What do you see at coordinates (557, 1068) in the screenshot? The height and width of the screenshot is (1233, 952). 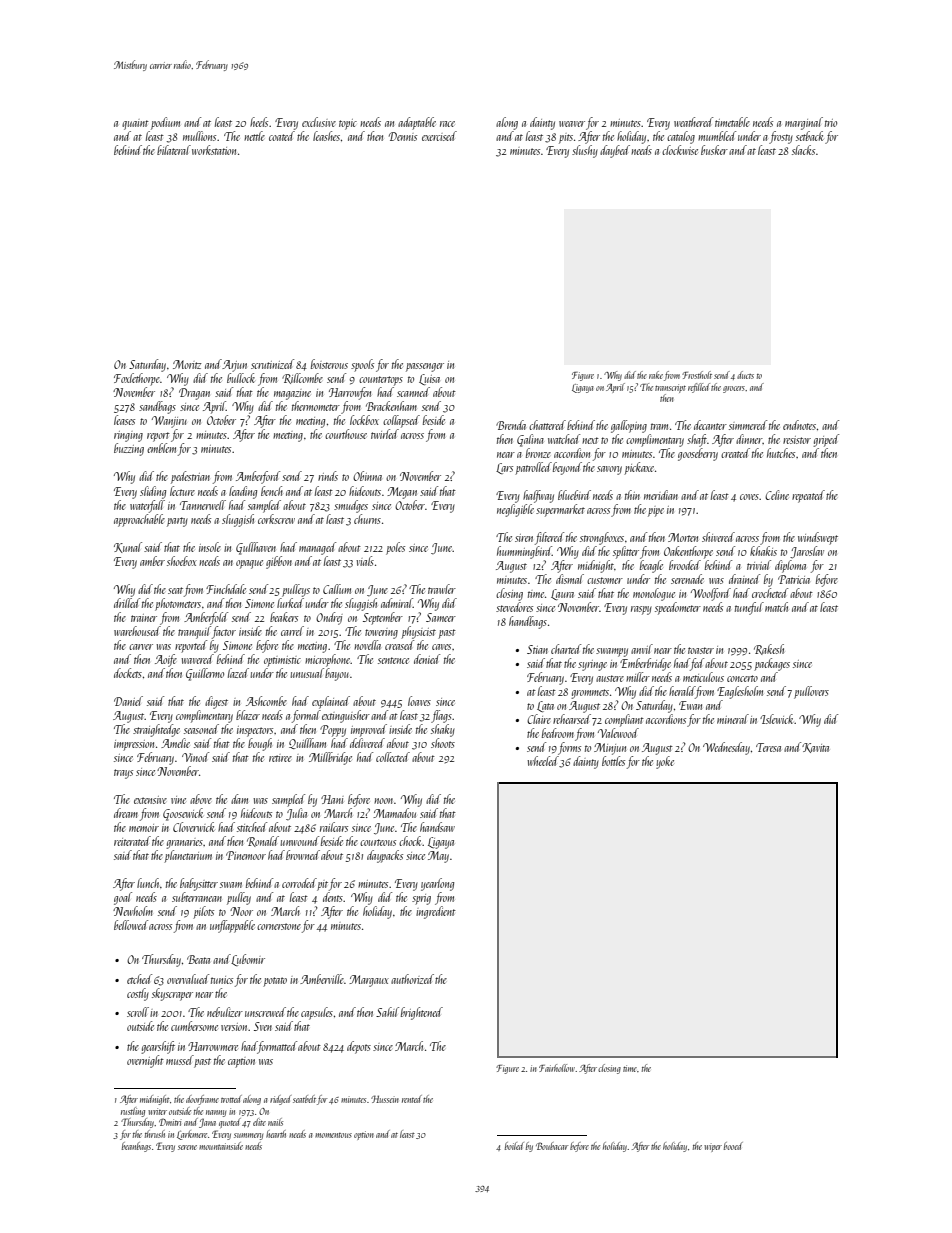 I see `Fairhollow` at bounding box center [557, 1068].
